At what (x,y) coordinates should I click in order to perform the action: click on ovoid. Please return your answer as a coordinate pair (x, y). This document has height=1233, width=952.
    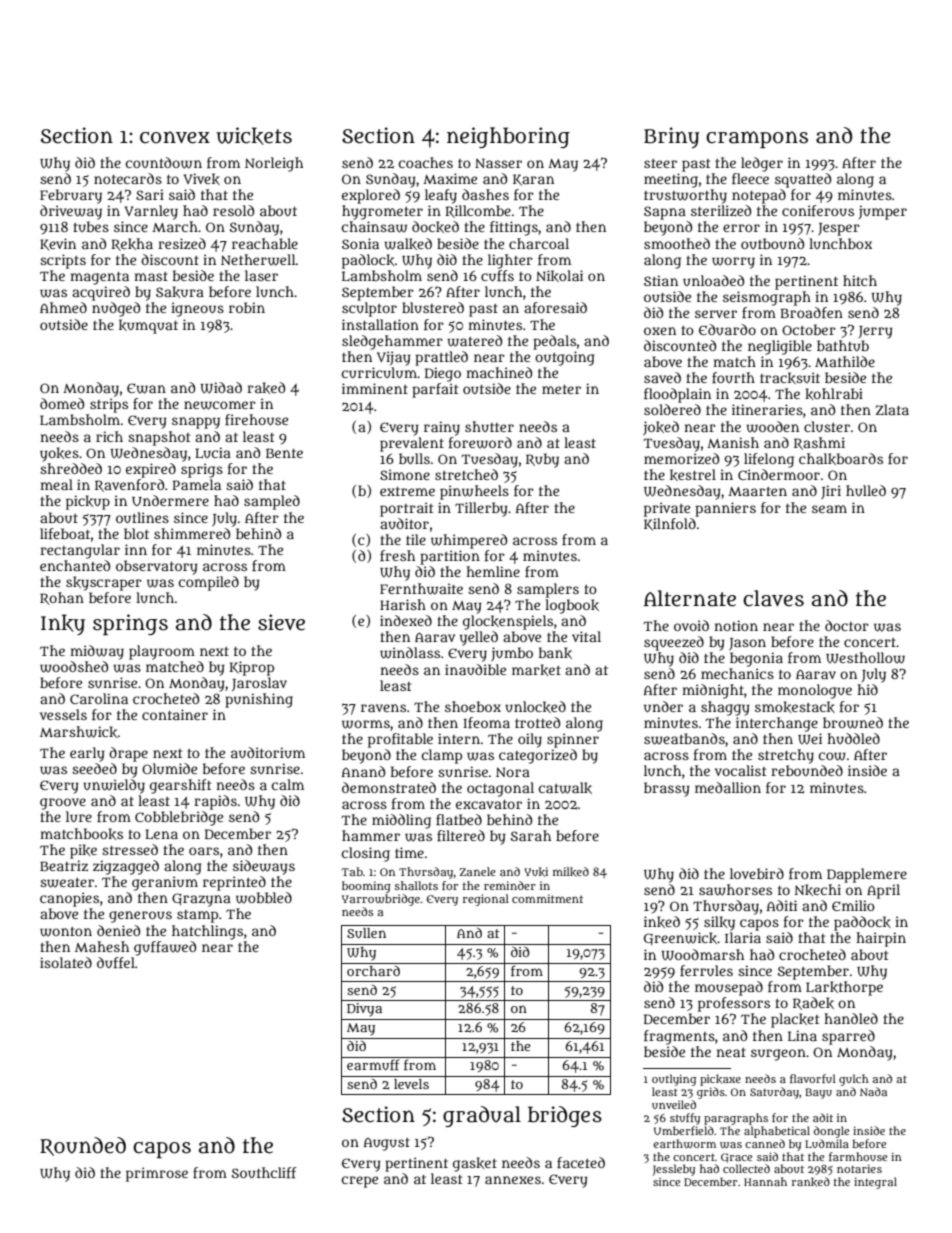
    Looking at the image, I should click on (691, 625).
